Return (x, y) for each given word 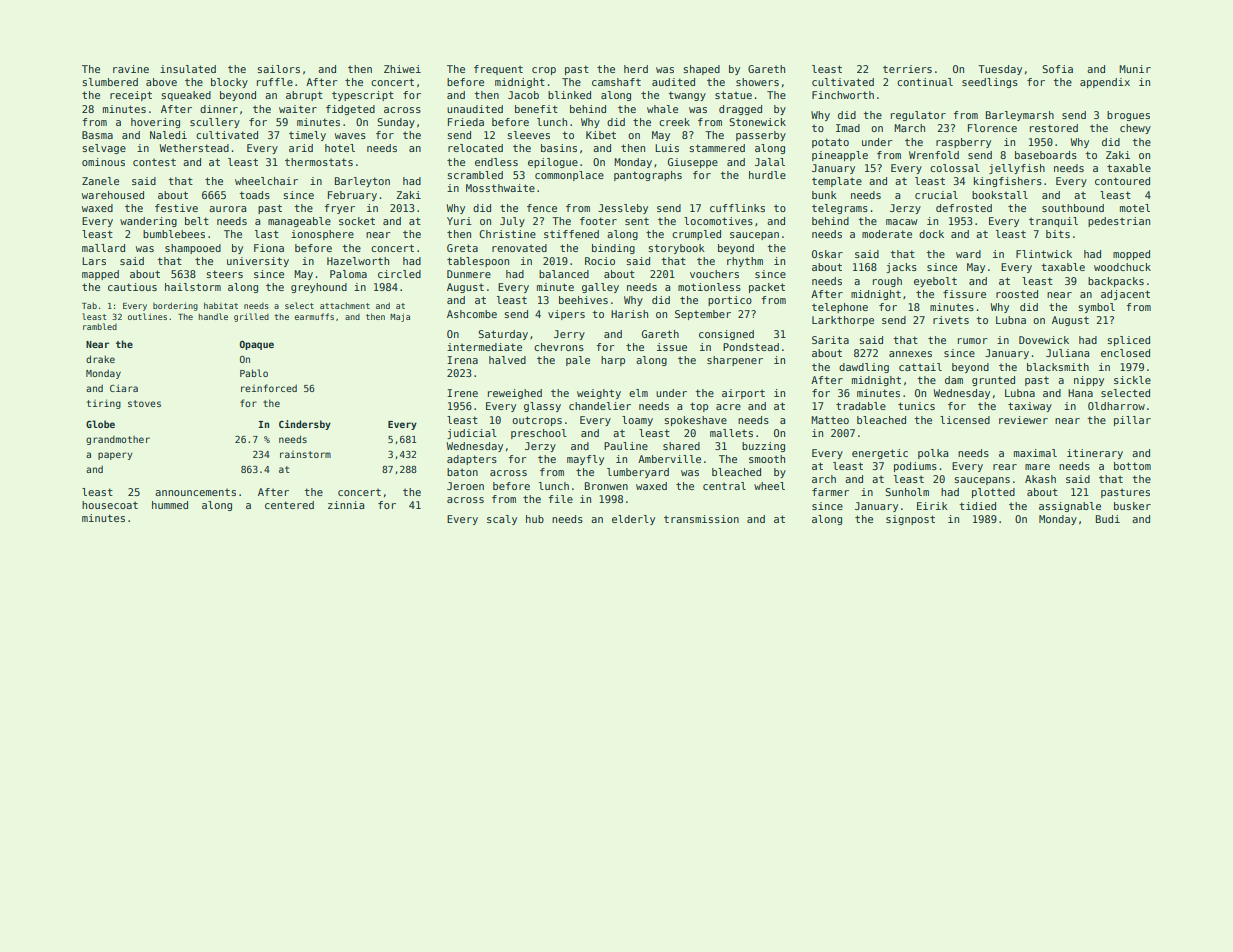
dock (931, 234)
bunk (824, 195)
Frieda (466, 122)
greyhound (319, 288)
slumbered (110, 82)
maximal (1035, 453)
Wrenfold (934, 155)
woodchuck (1122, 267)
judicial (472, 434)
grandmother (118, 440)
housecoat (110, 505)
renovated (519, 248)
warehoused (113, 195)
